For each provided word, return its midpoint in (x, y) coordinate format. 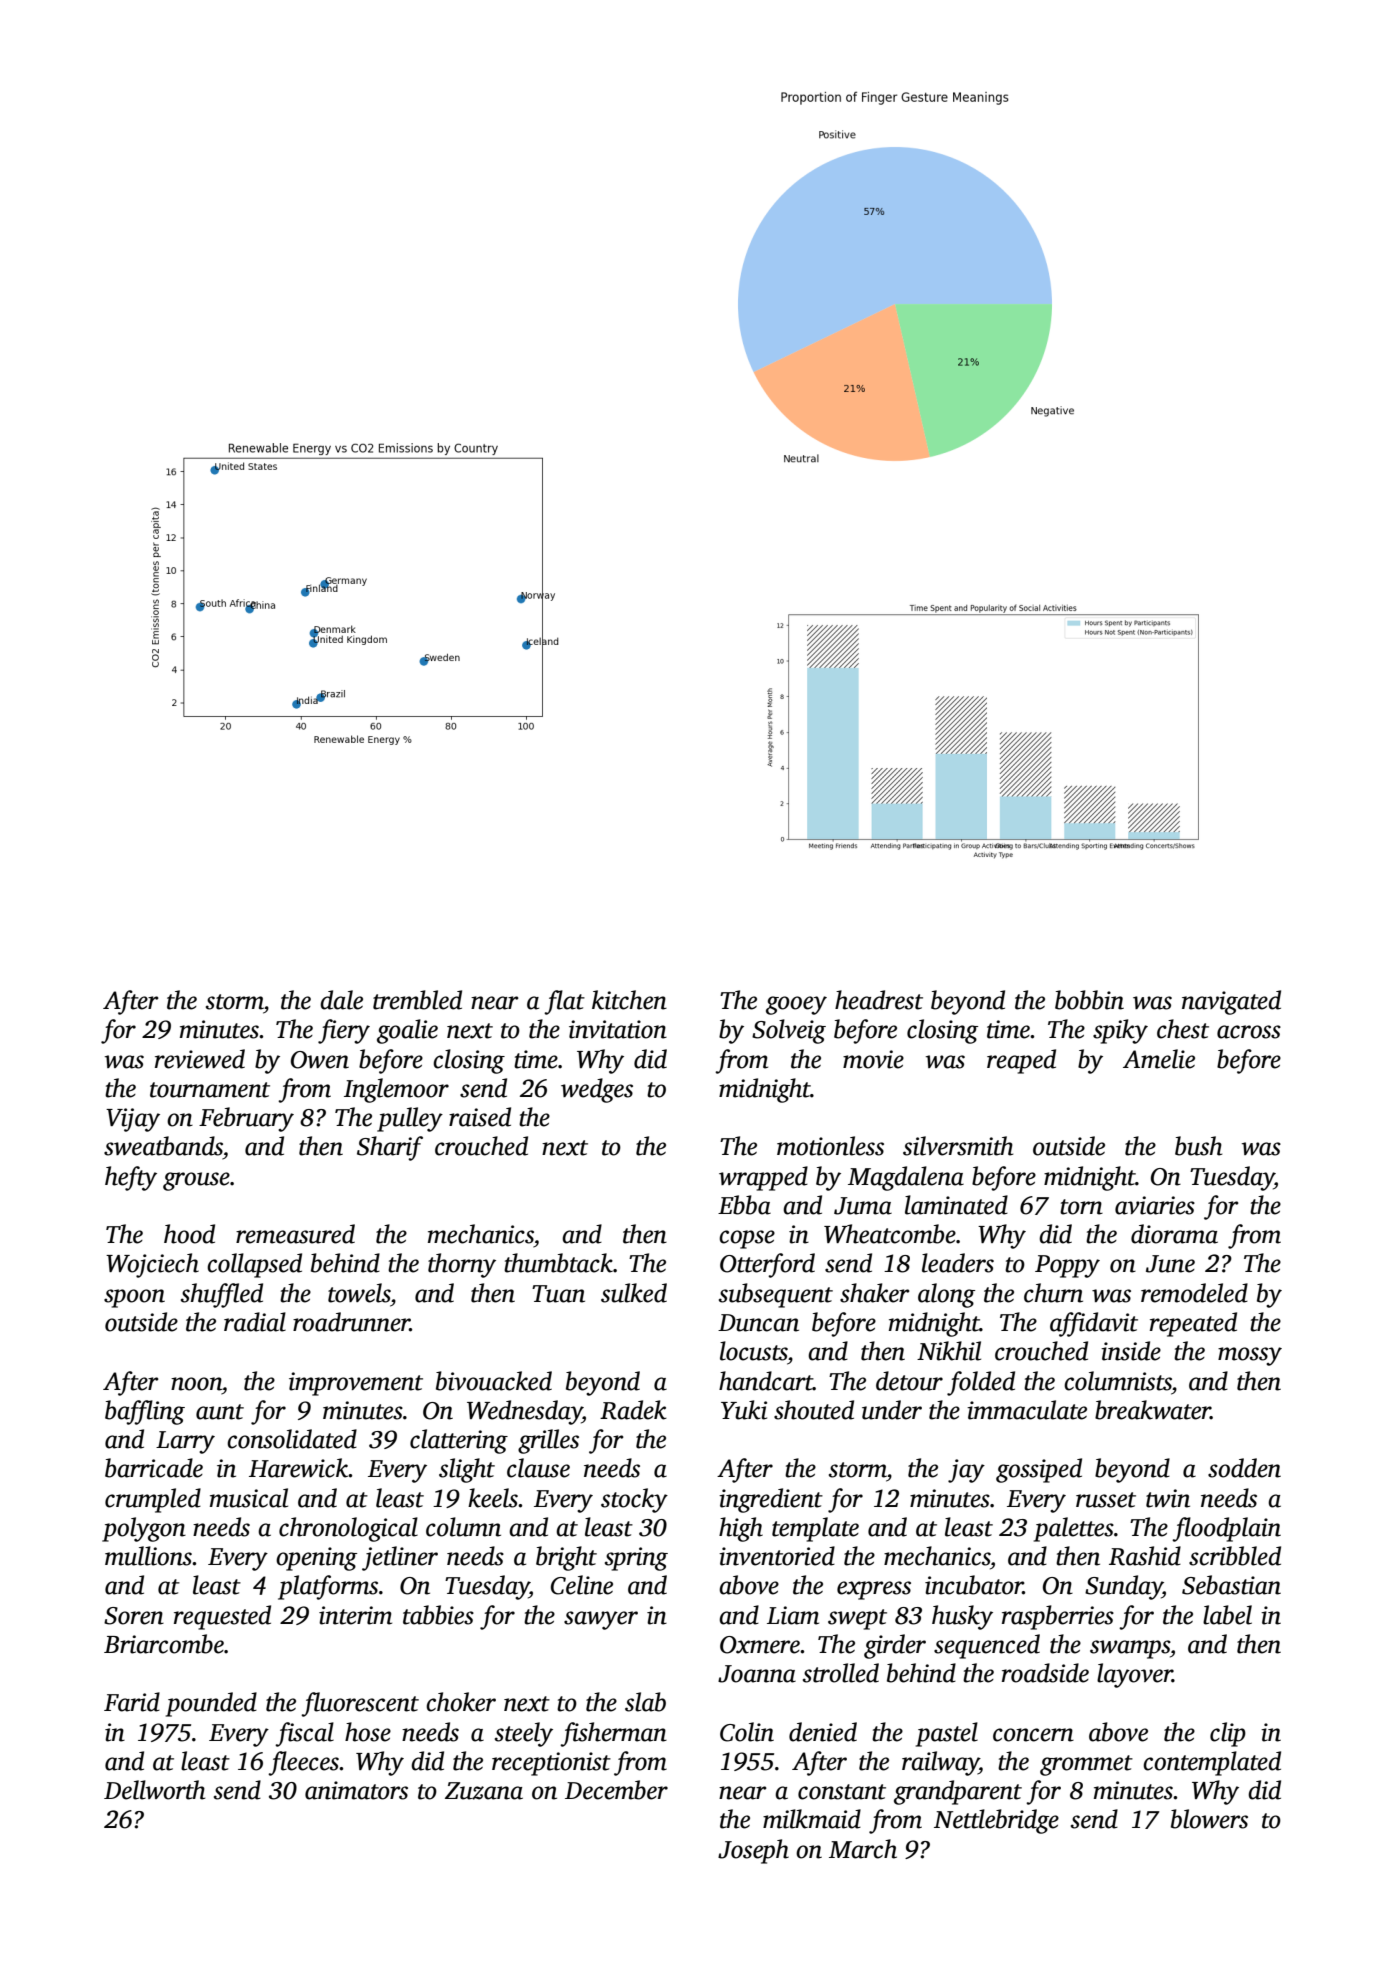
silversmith (958, 1146)
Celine (582, 1585)
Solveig (789, 1031)
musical (249, 1498)
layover (1134, 1675)
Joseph (753, 1851)
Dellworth (154, 1790)
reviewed (200, 1059)
